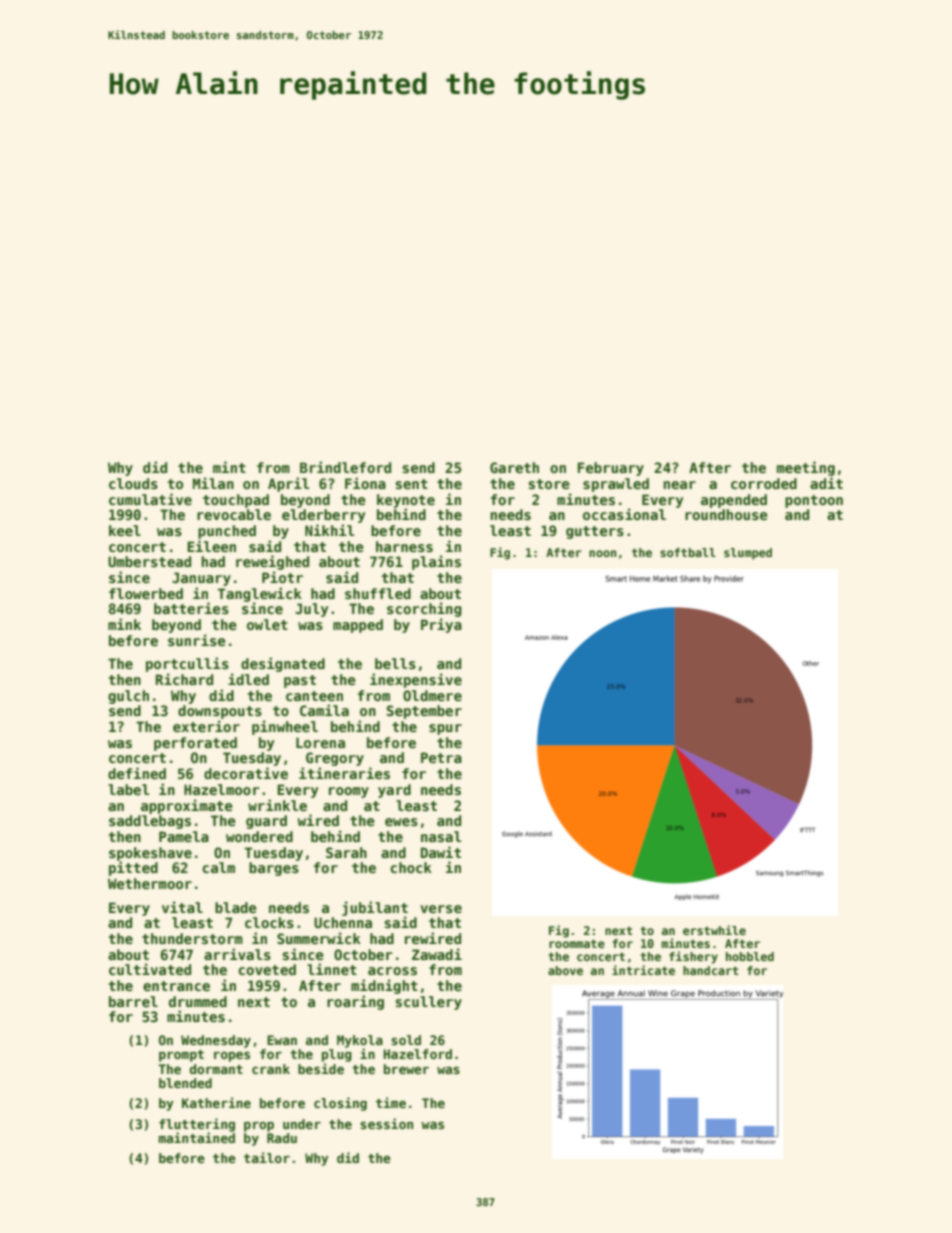  What do you see at coordinates (229, 467) in the screenshot?
I see `mint` at bounding box center [229, 467].
